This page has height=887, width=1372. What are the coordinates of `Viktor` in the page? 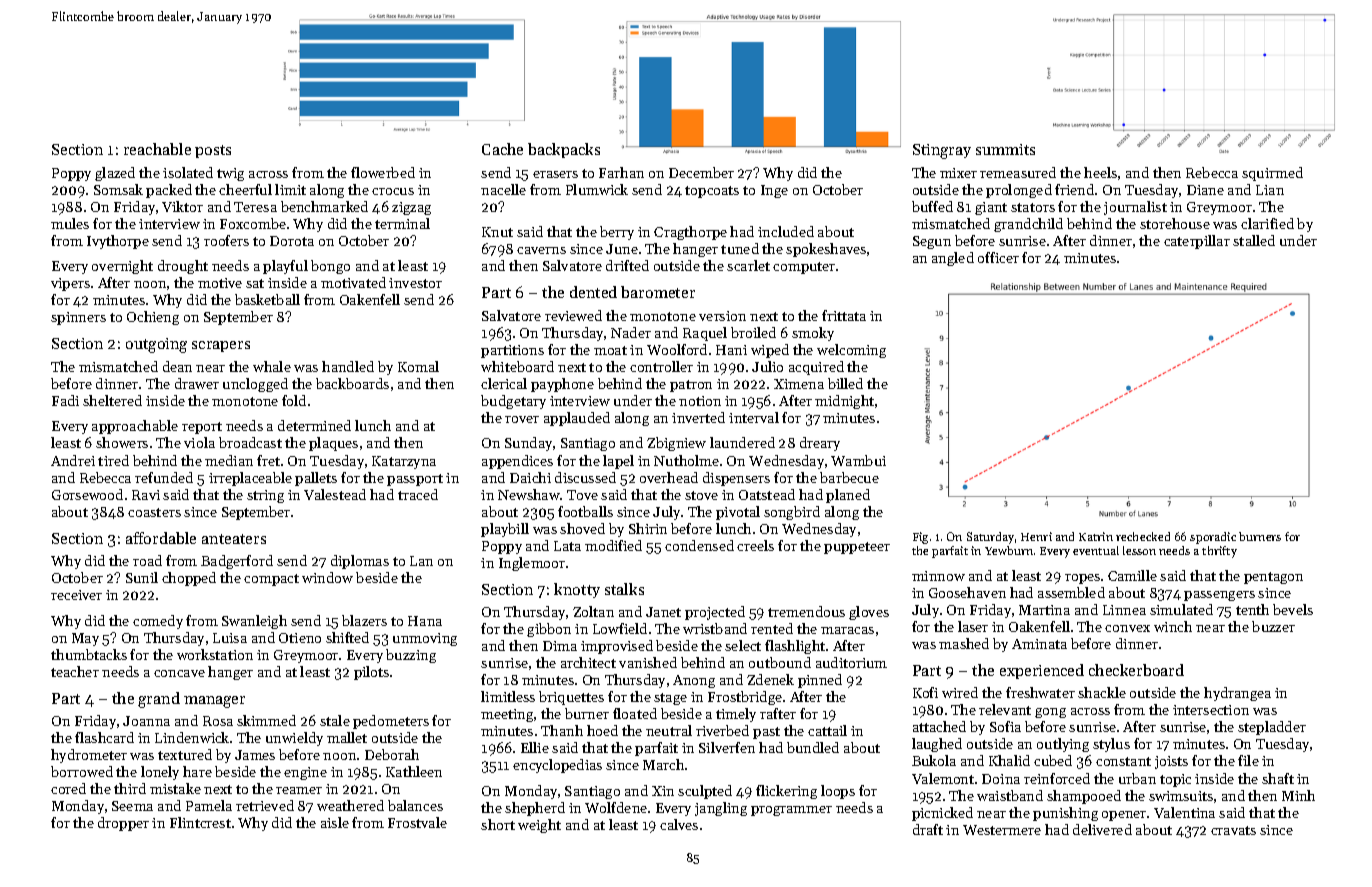 It's located at (182, 206).
